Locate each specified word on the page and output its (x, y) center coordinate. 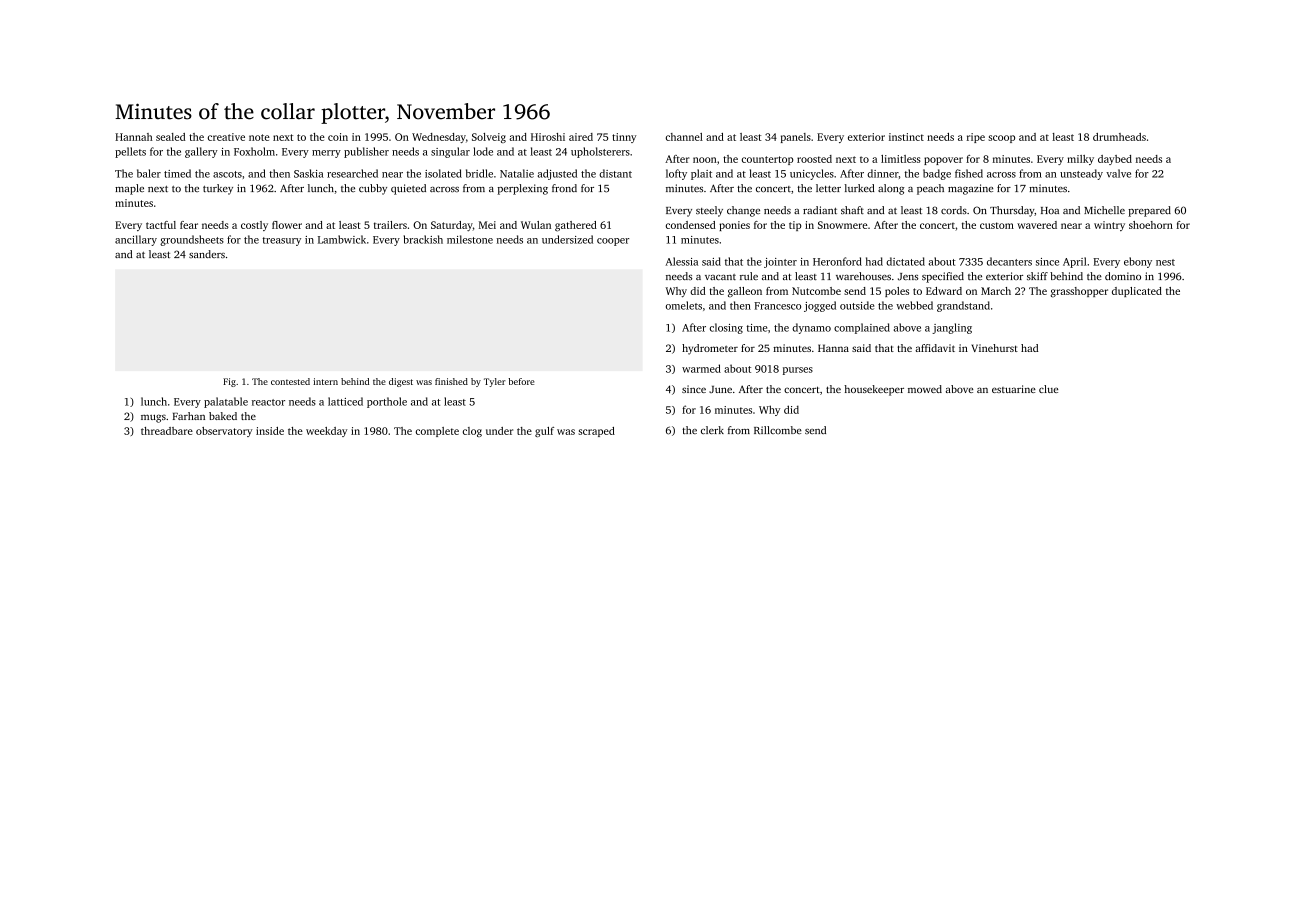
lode (483, 151)
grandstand (963, 306)
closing (726, 328)
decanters (1009, 261)
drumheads (1119, 137)
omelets (684, 305)
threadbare (167, 431)
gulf (544, 432)
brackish (423, 239)
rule (749, 276)
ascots (227, 174)
